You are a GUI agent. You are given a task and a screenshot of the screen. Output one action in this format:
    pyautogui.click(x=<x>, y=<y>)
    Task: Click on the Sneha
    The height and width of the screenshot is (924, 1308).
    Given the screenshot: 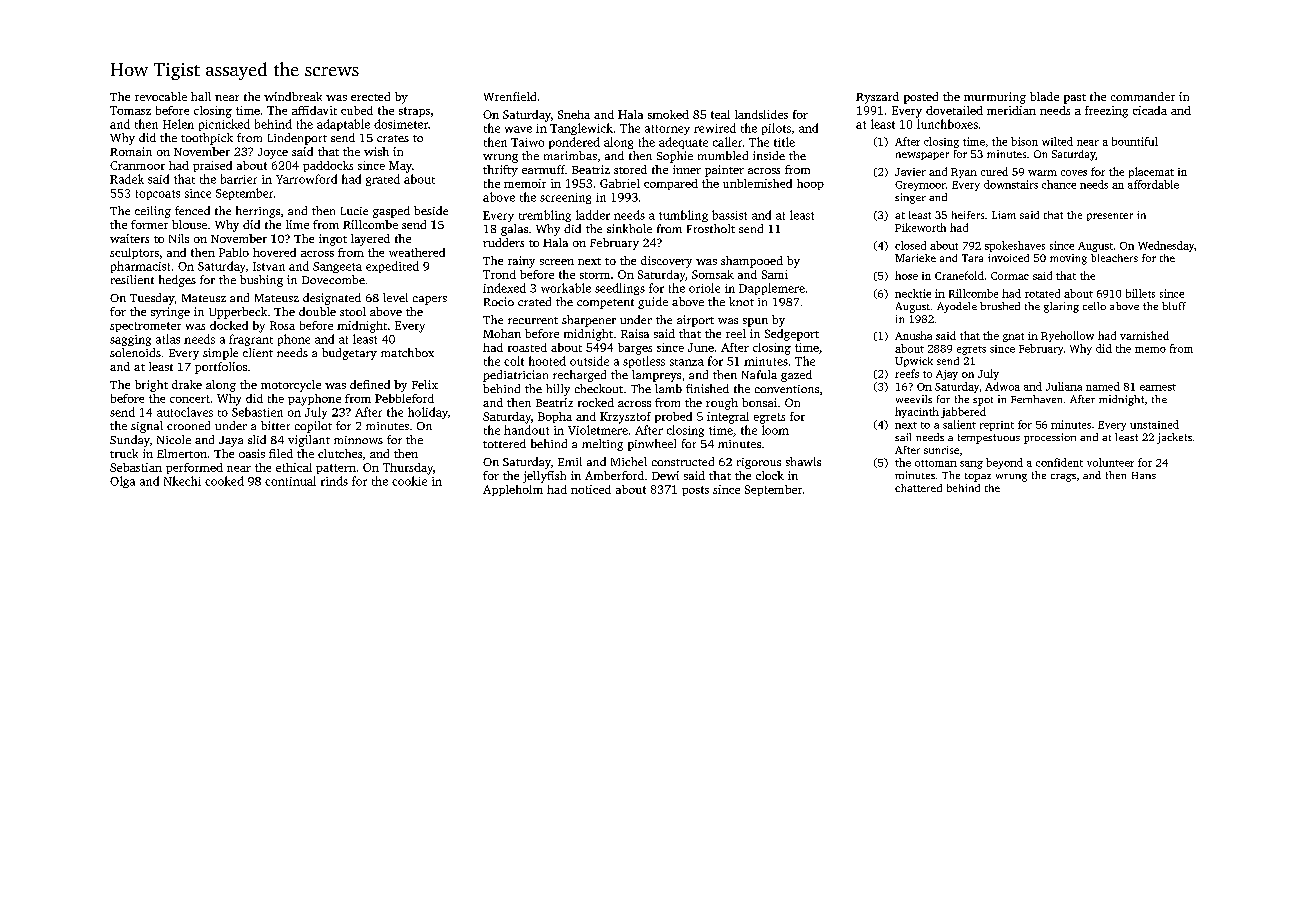 What is the action you would take?
    pyautogui.click(x=574, y=114)
